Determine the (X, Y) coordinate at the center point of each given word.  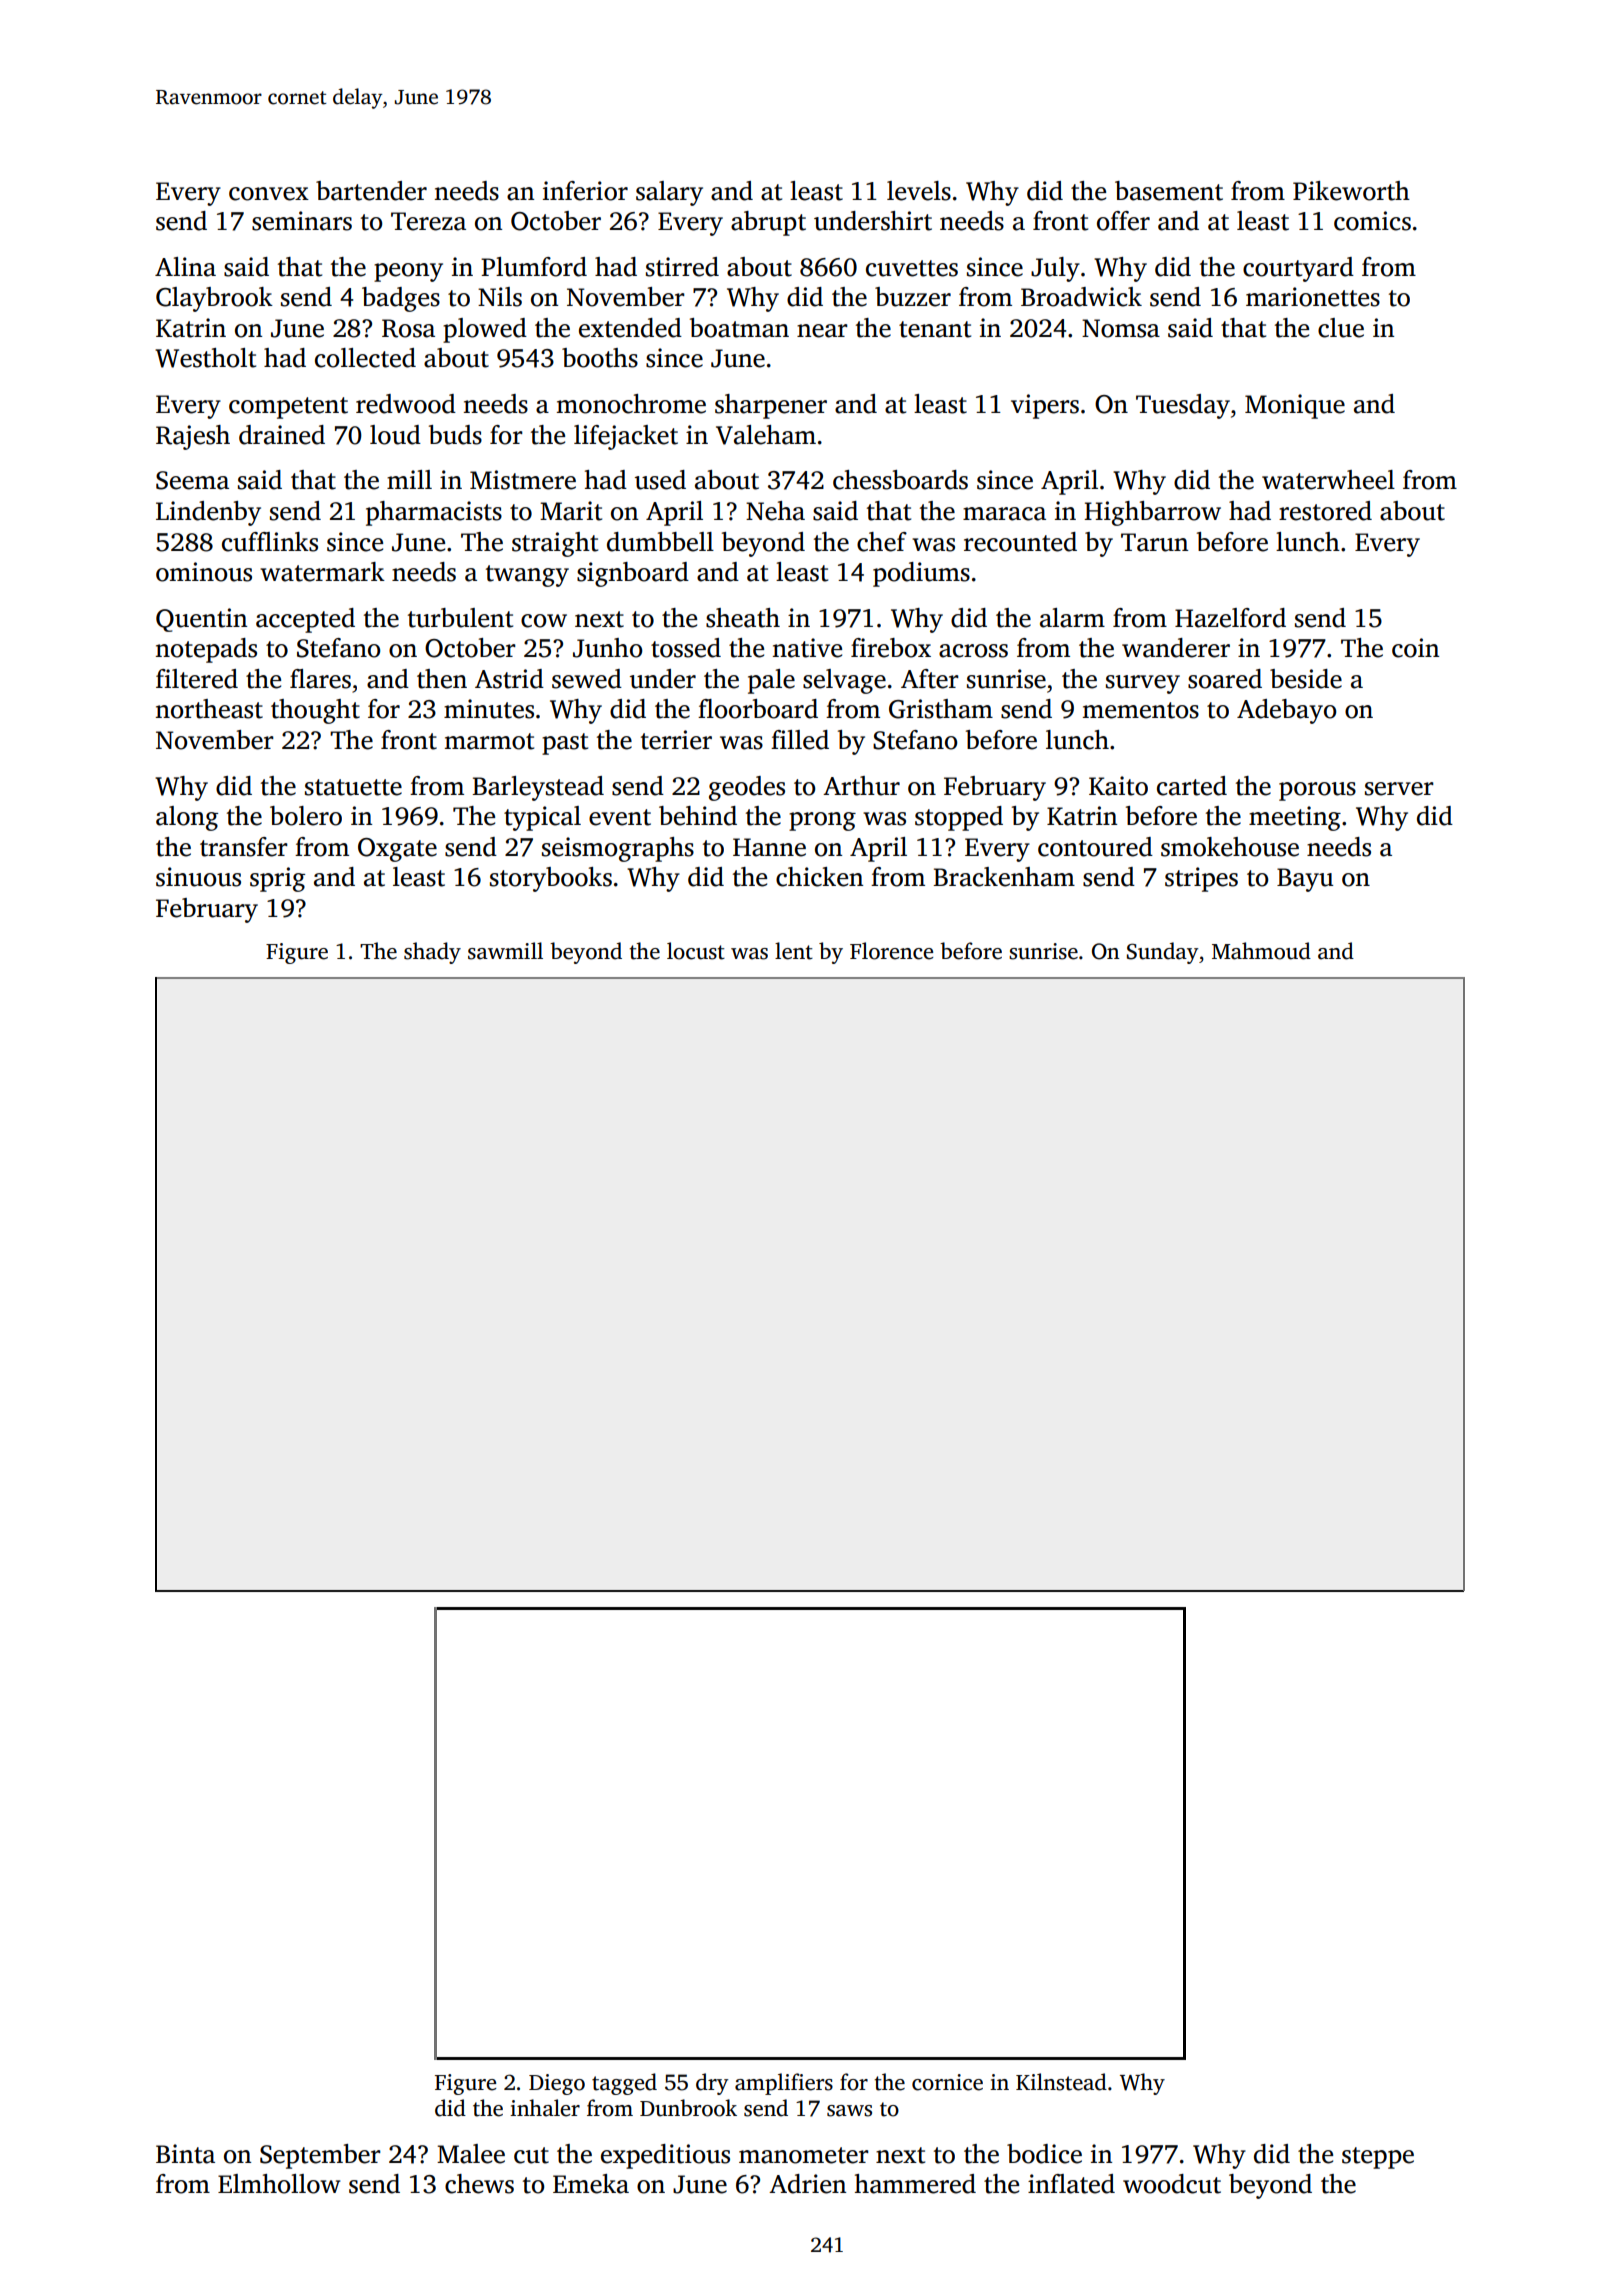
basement (1169, 191)
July (1055, 269)
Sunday (1162, 953)
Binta (185, 2154)
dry (712, 2084)
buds (455, 435)
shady (432, 953)
